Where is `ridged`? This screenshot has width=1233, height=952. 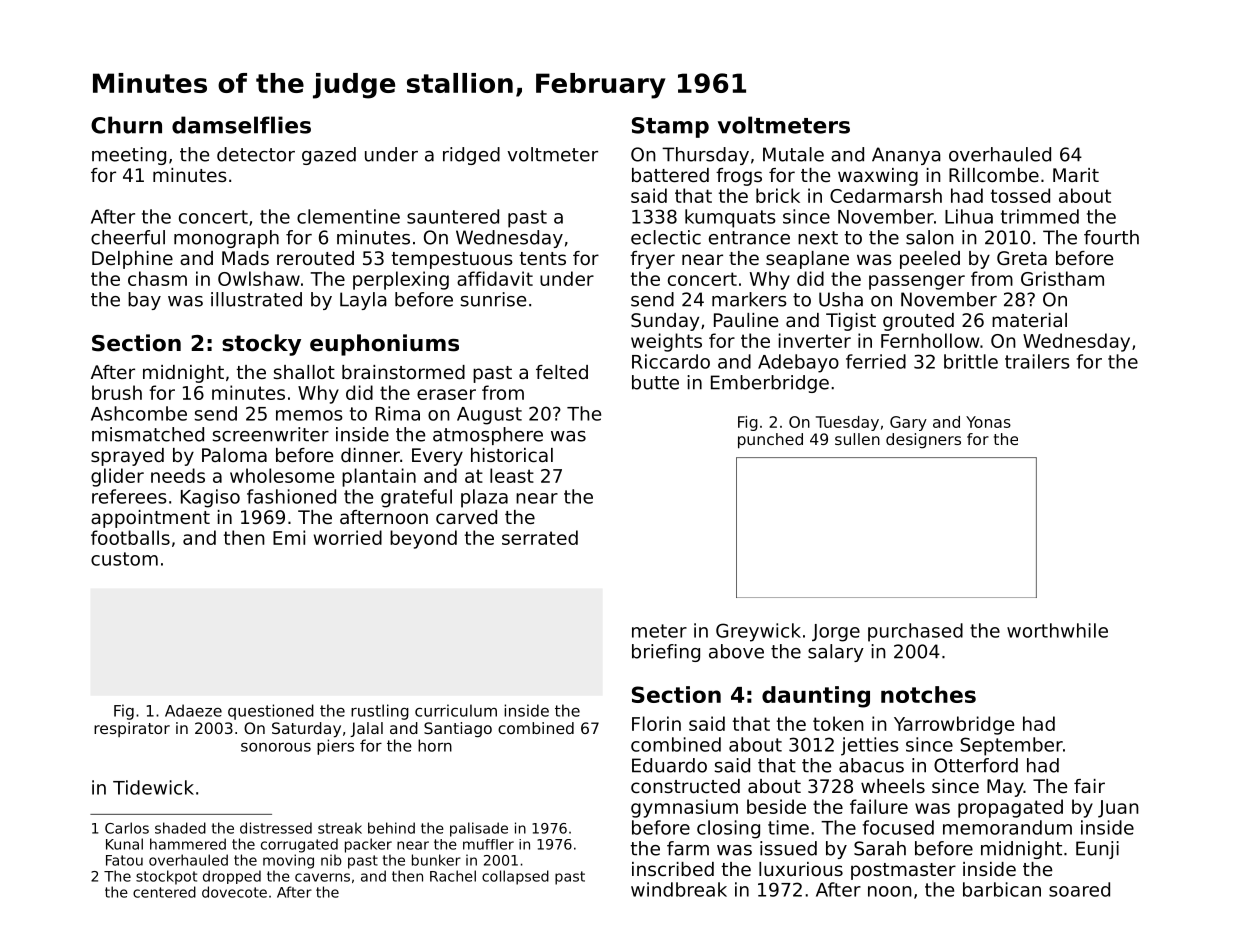
ridged is located at coordinates (471, 156).
